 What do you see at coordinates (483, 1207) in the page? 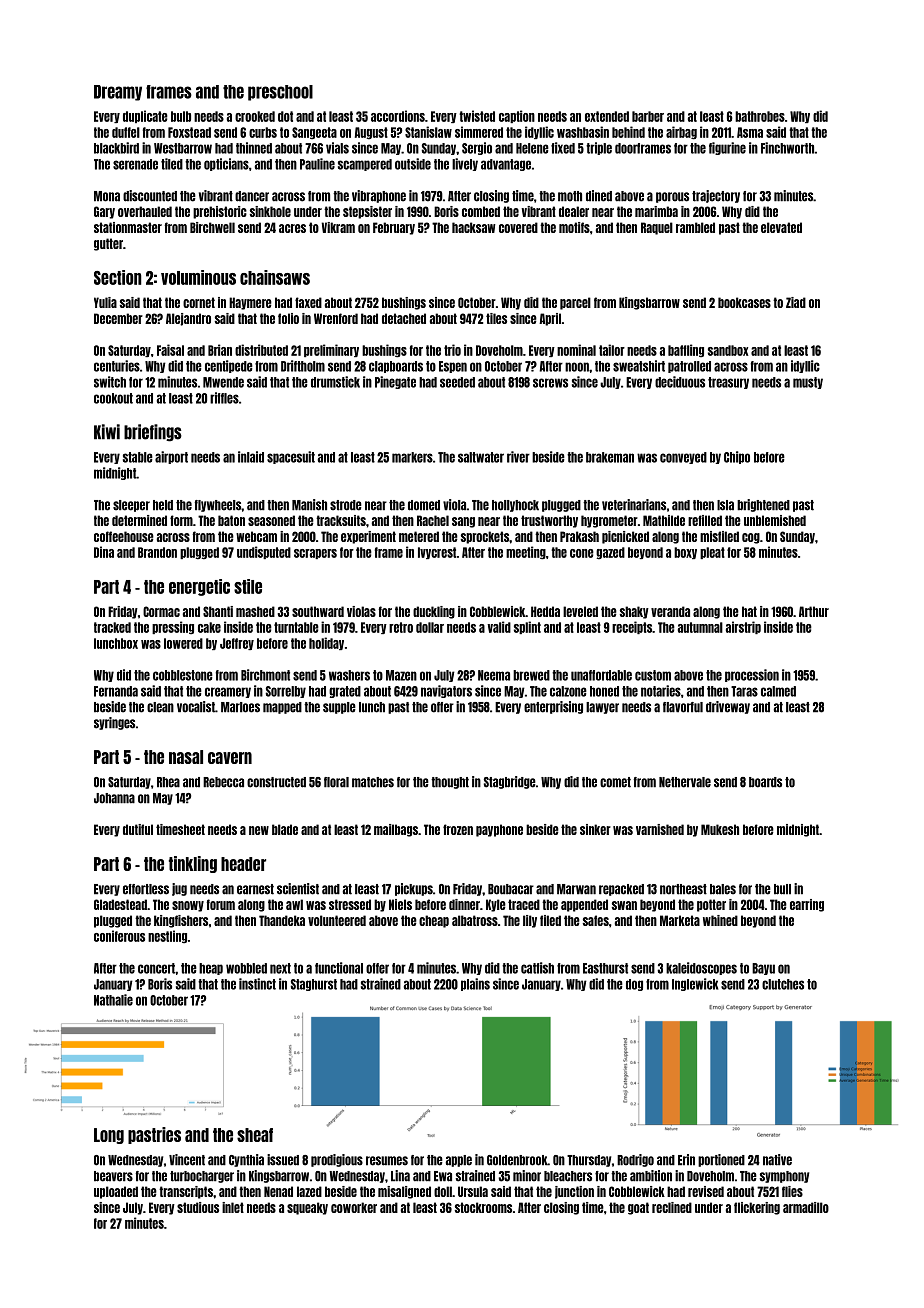
I see `stockrooms` at bounding box center [483, 1207].
